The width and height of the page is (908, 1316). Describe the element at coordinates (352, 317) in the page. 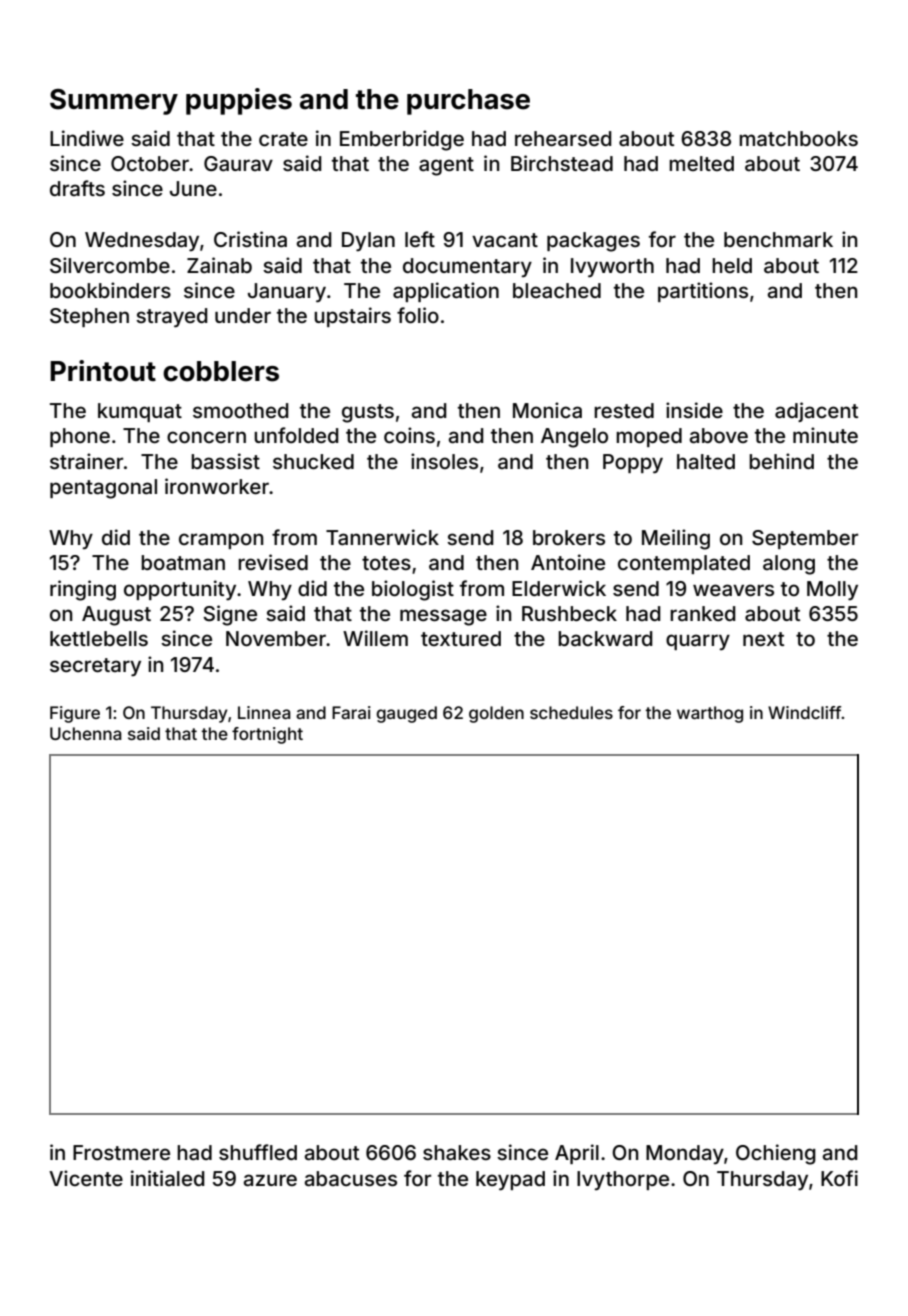

I see `upstairs` at that location.
